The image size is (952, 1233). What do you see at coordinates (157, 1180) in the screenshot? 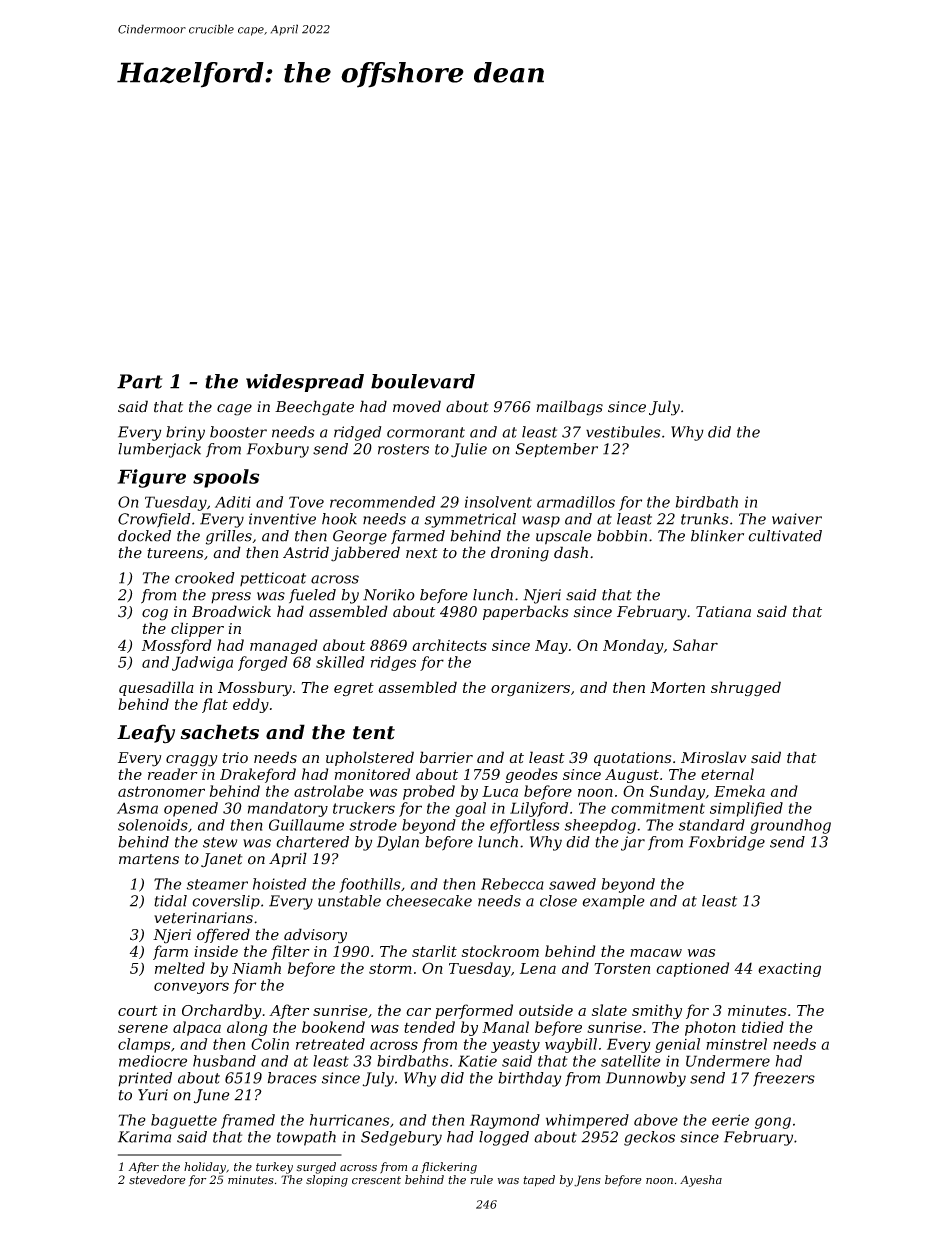
I see `stevedore` at bounding box center [157, 1180].
